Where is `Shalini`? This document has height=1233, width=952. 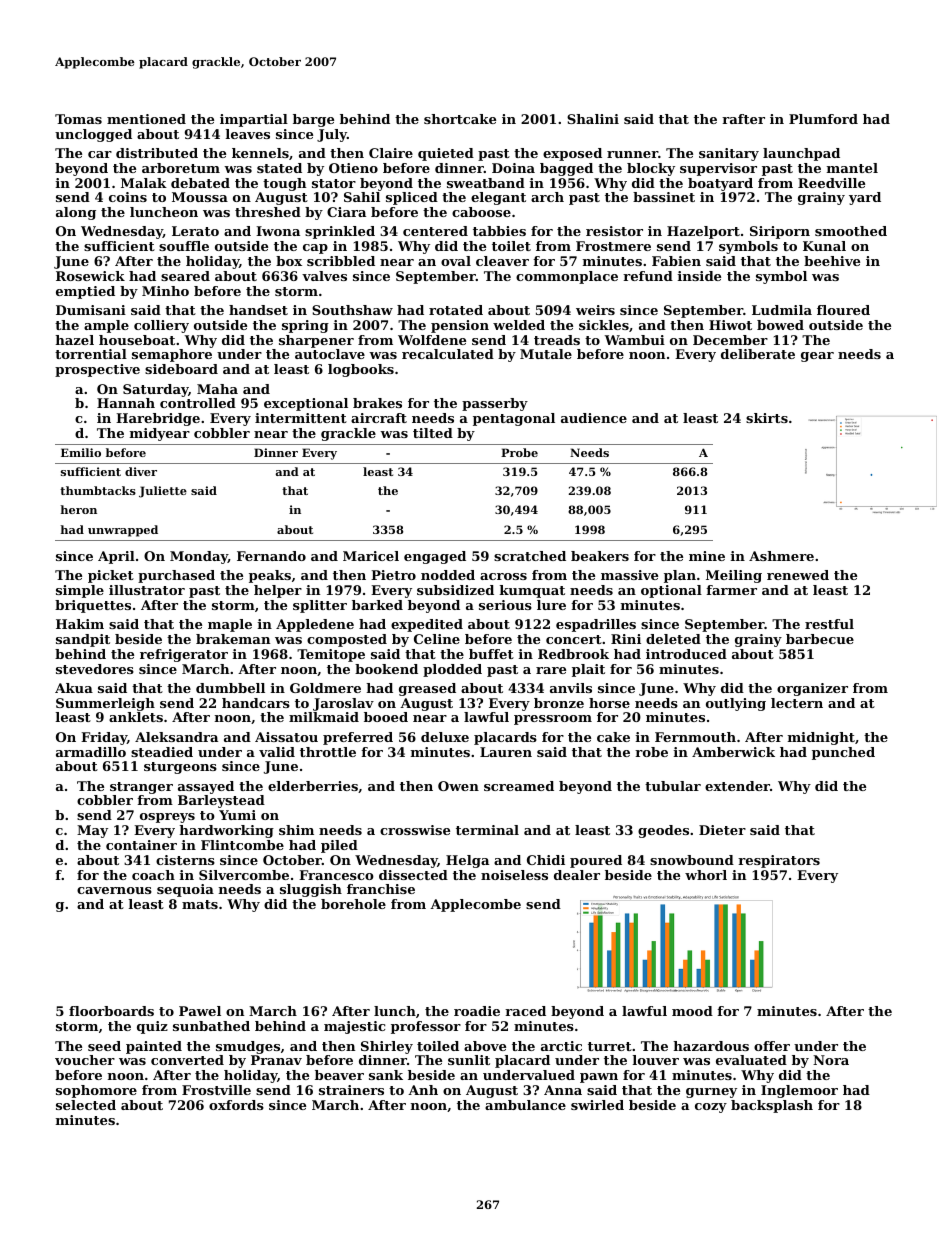 Shalini is located at coordinates (593, 119).
